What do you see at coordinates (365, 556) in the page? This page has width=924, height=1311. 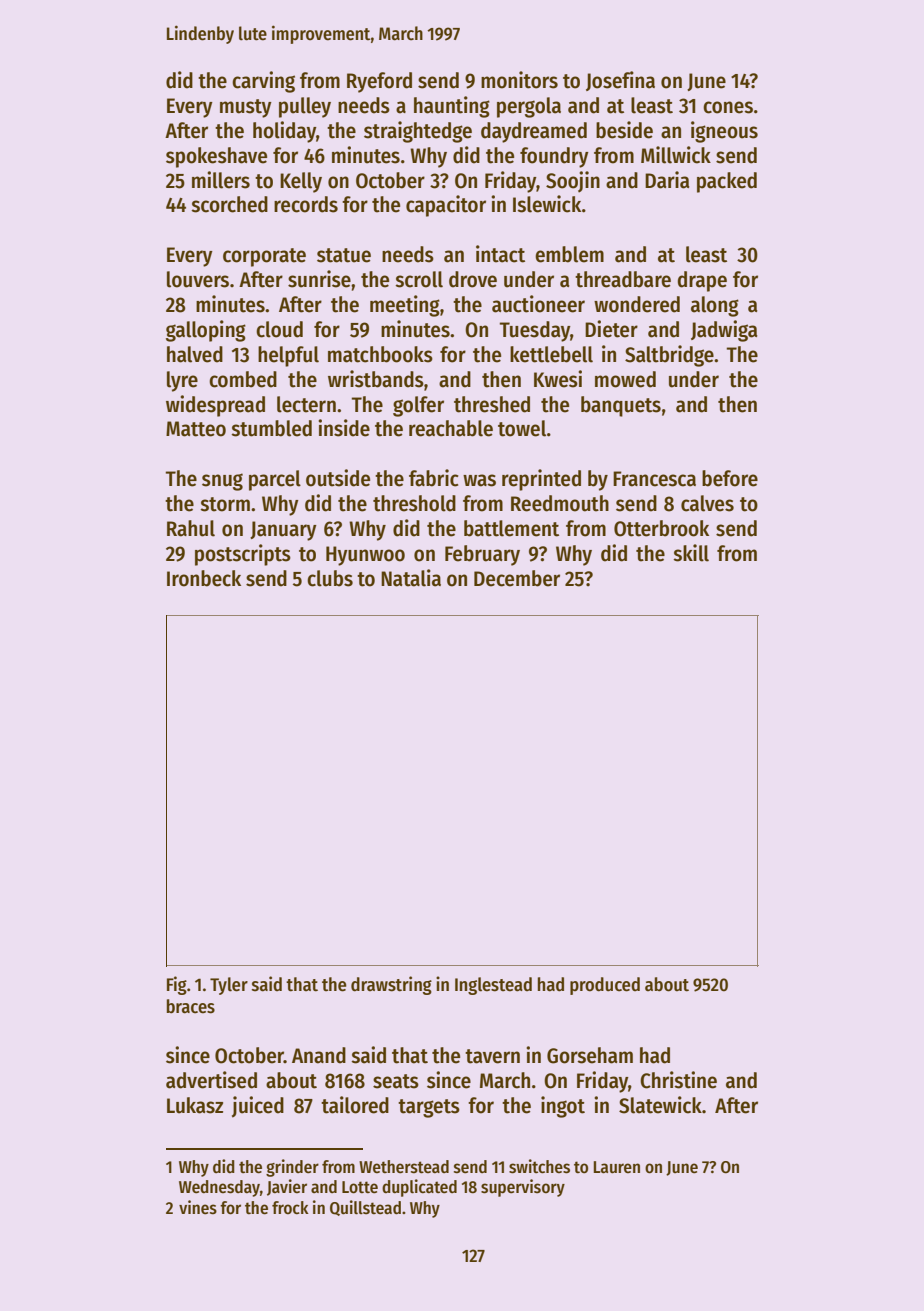 I see `Hyunwoo` at bounding box center [365, 556].
